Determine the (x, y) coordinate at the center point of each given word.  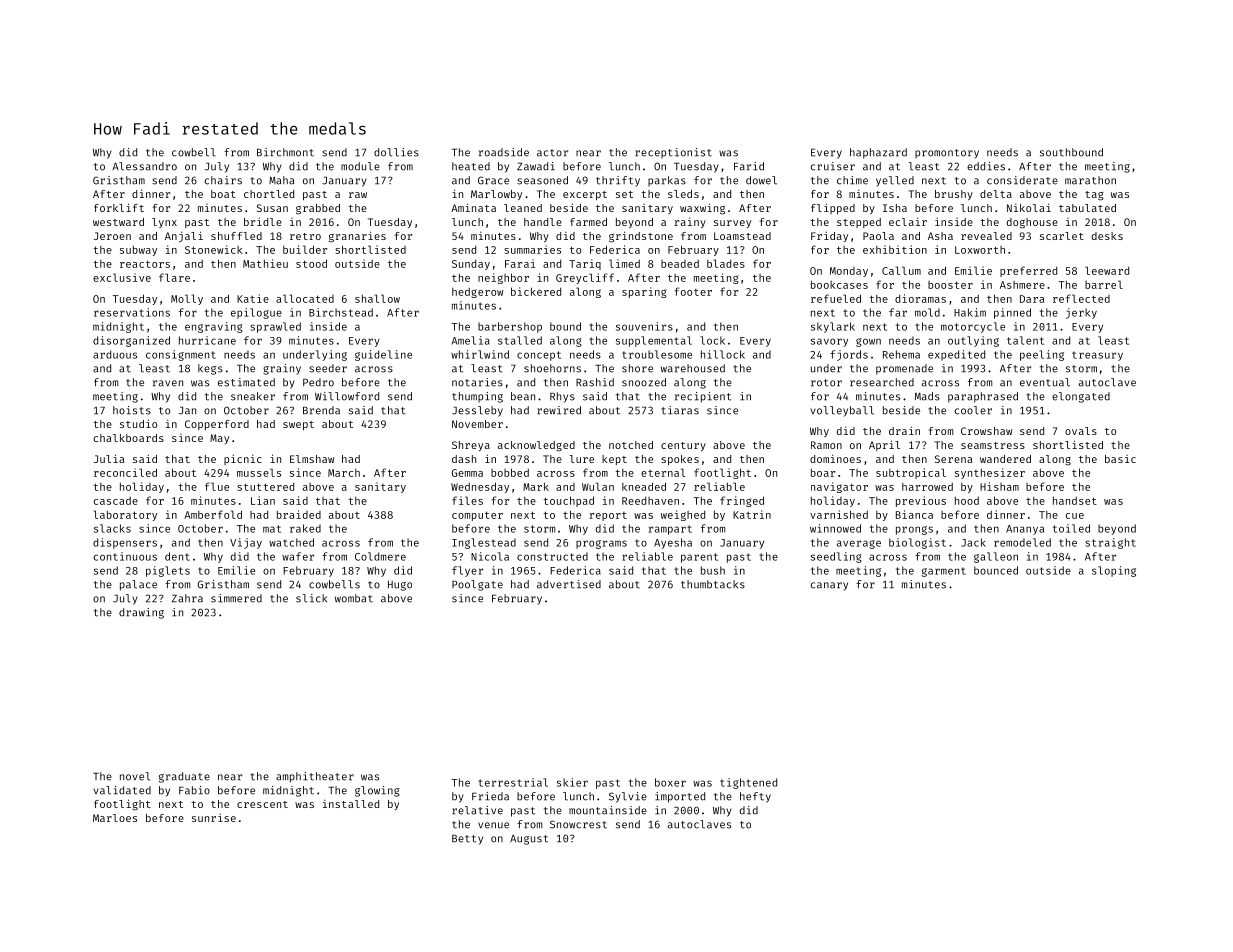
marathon (1090, 180)
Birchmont (285, 152)
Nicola (490, 556)
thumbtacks (713, 584)
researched (882, 382)
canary (829, 586)
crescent (262, 804)
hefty (755, 797)
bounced (996, 570)
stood (311, 263)
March (344, 473)
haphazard (878, 153)
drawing (141, 613)
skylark (833, 327)
